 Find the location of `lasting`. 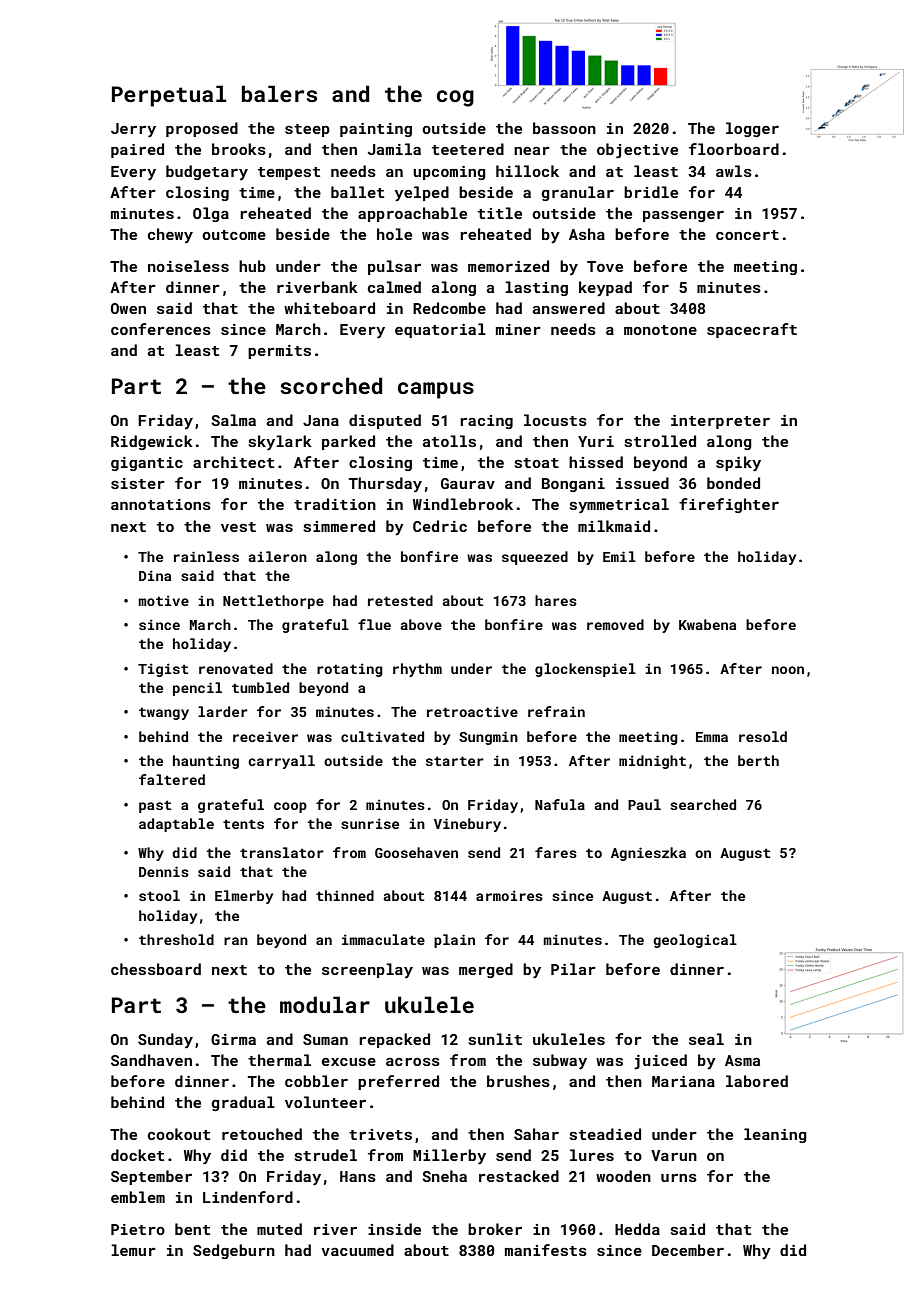

lasting is located at coordinates (536, 288).
